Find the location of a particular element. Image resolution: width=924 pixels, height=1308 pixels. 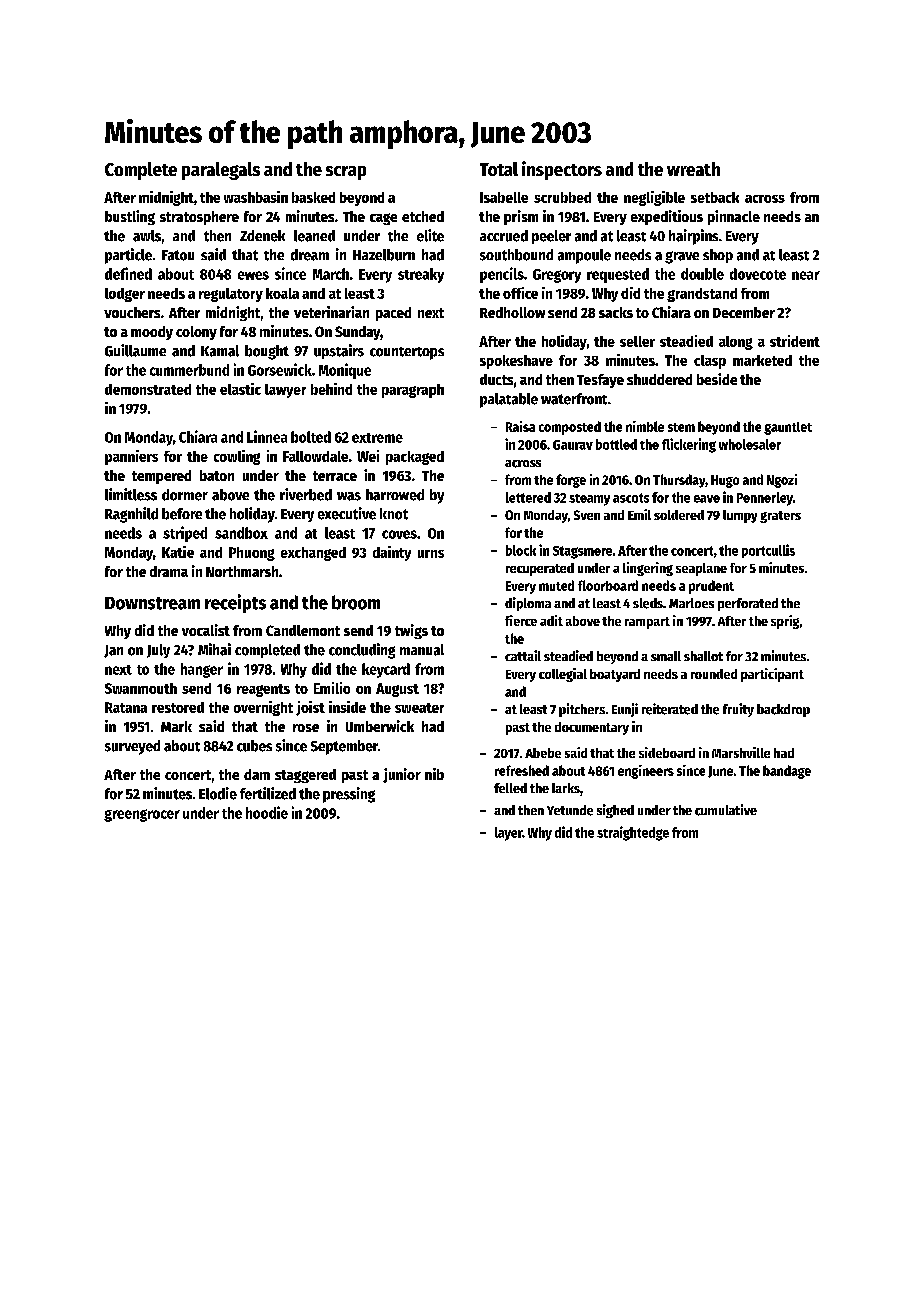

scrap is located at coordinates (346, 173).
